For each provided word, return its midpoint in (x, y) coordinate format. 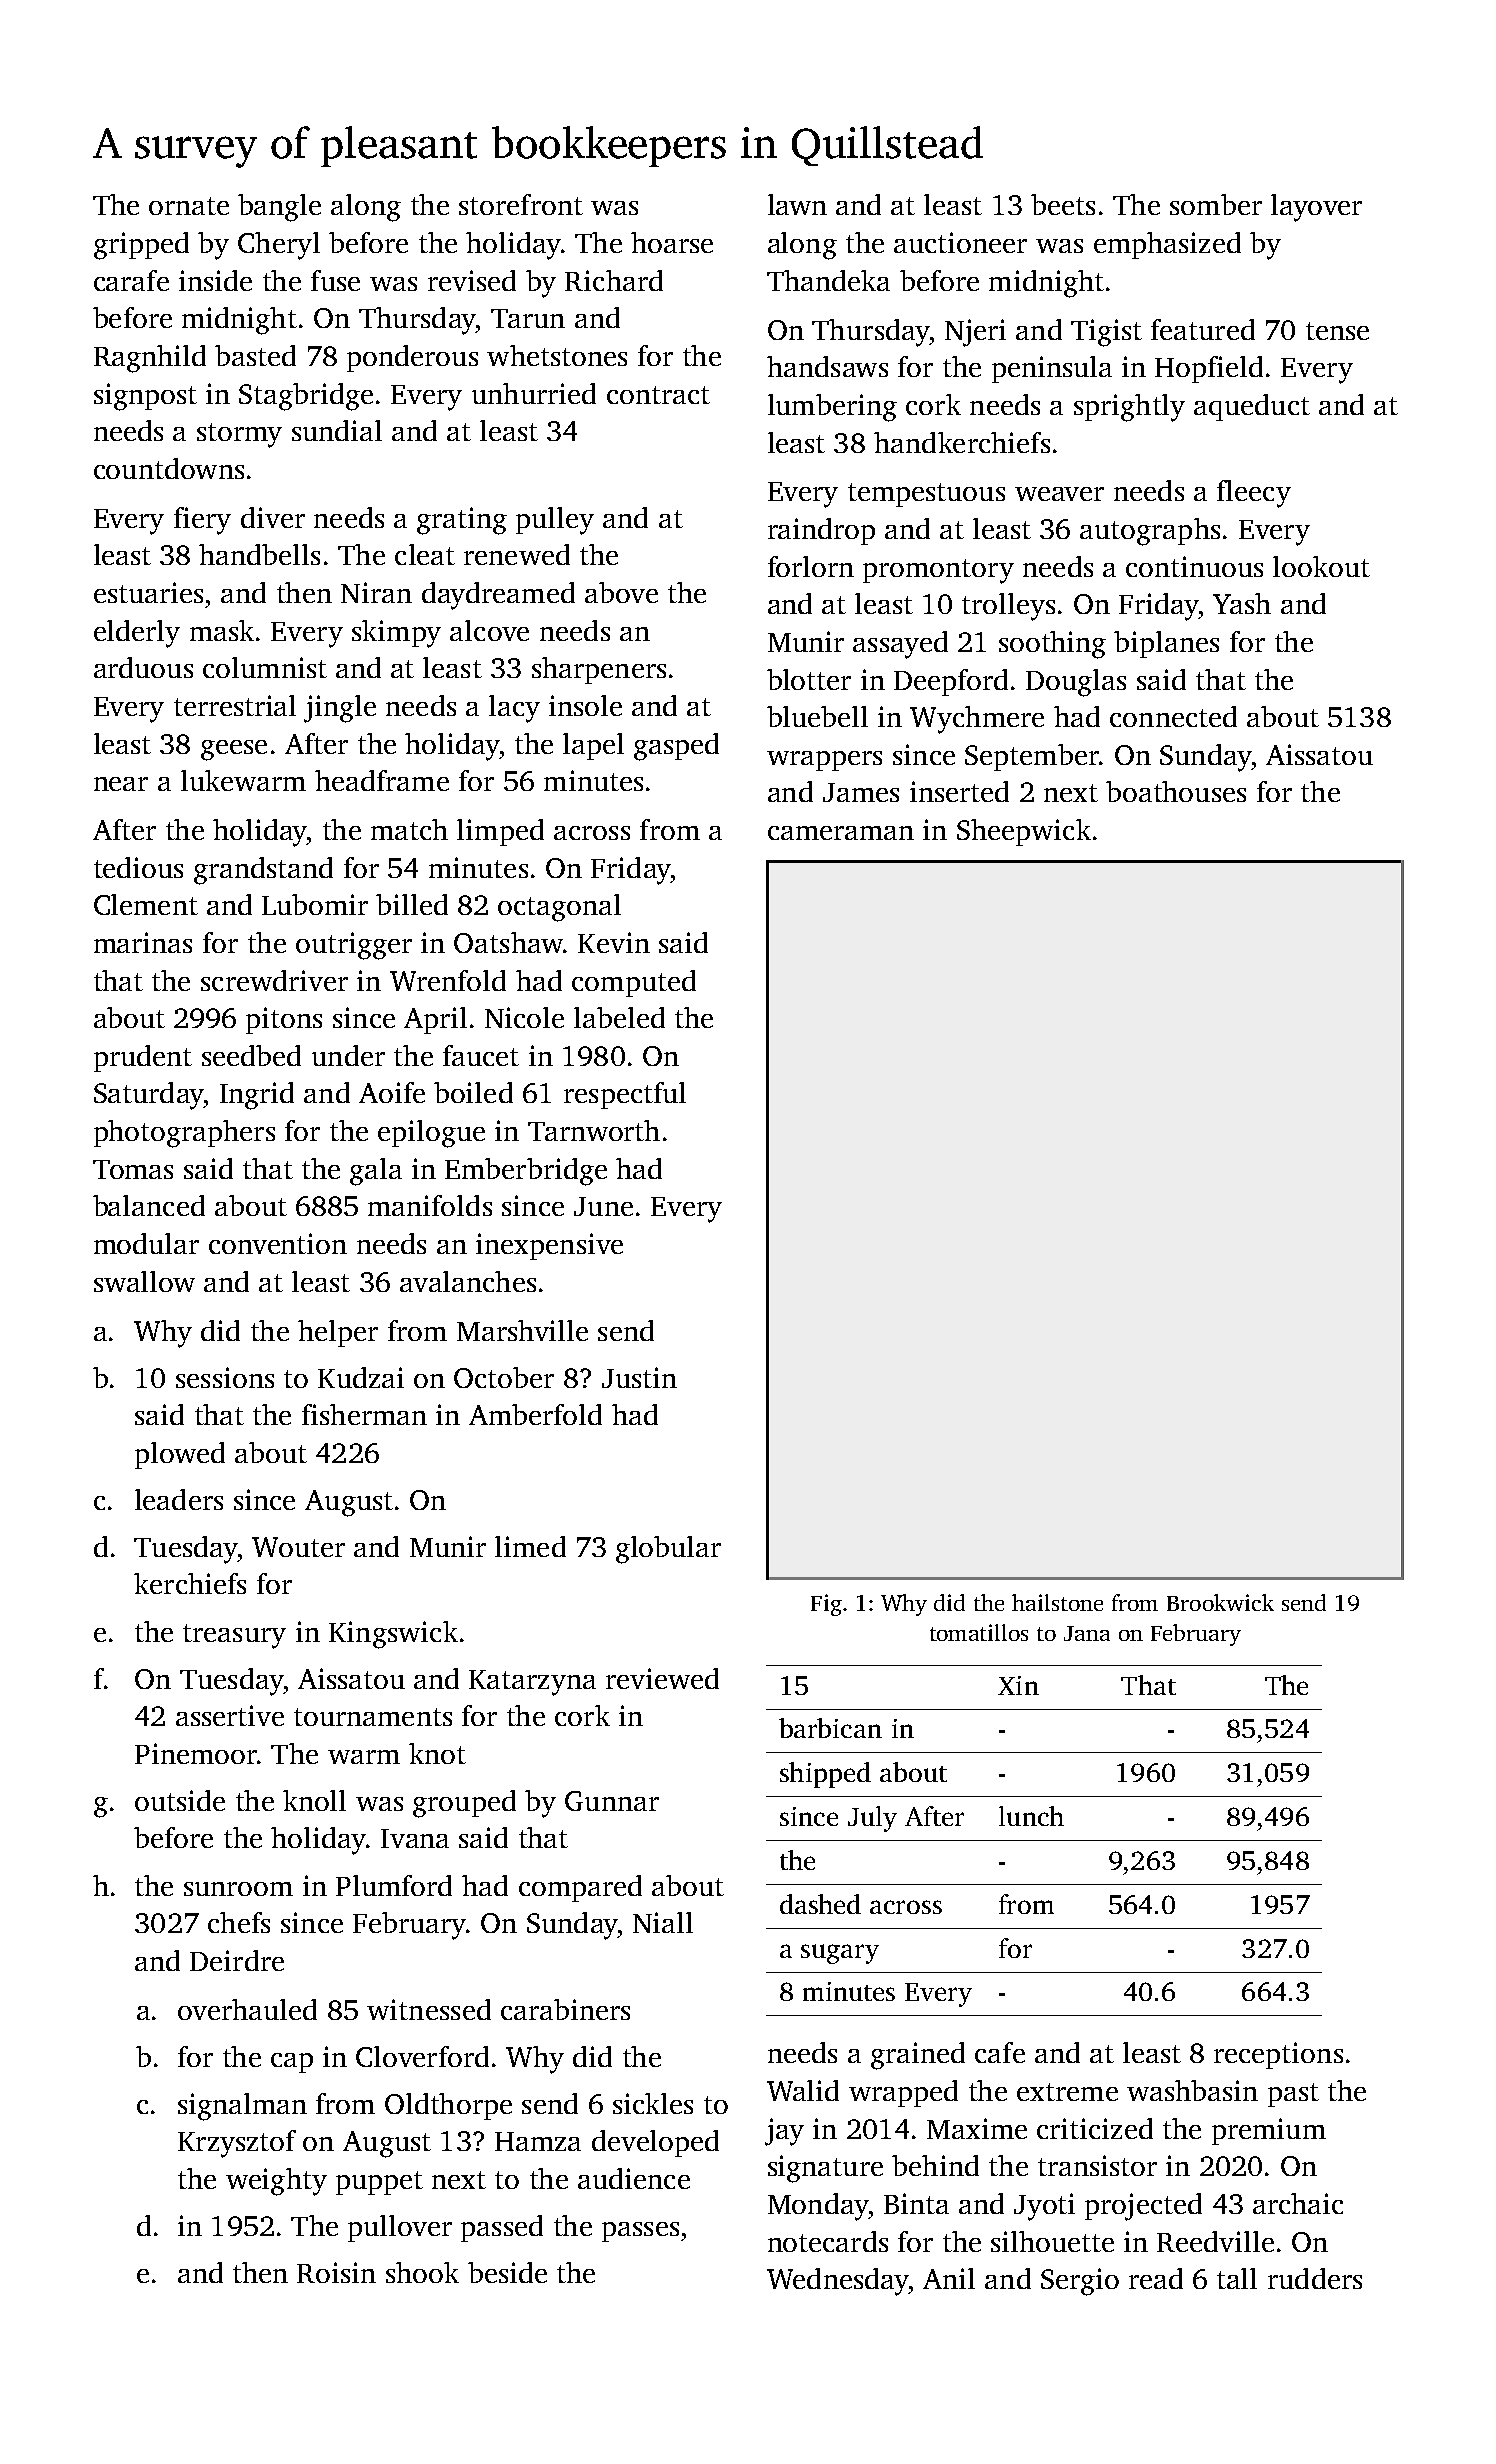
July (872, 1819)
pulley (555, 521)
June (603, 1206)
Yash (1242, 603)
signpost (145, 397)
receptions (1278, 2055)
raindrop (821, 531)
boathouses (1176, 791)
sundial (337, 430)
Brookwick (1220, 1602)
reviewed (662, 1678)
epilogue (431, 1134)
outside (180, 1800)
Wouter (298, 1547)
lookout (1321, 566)
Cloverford (422, 2056)
